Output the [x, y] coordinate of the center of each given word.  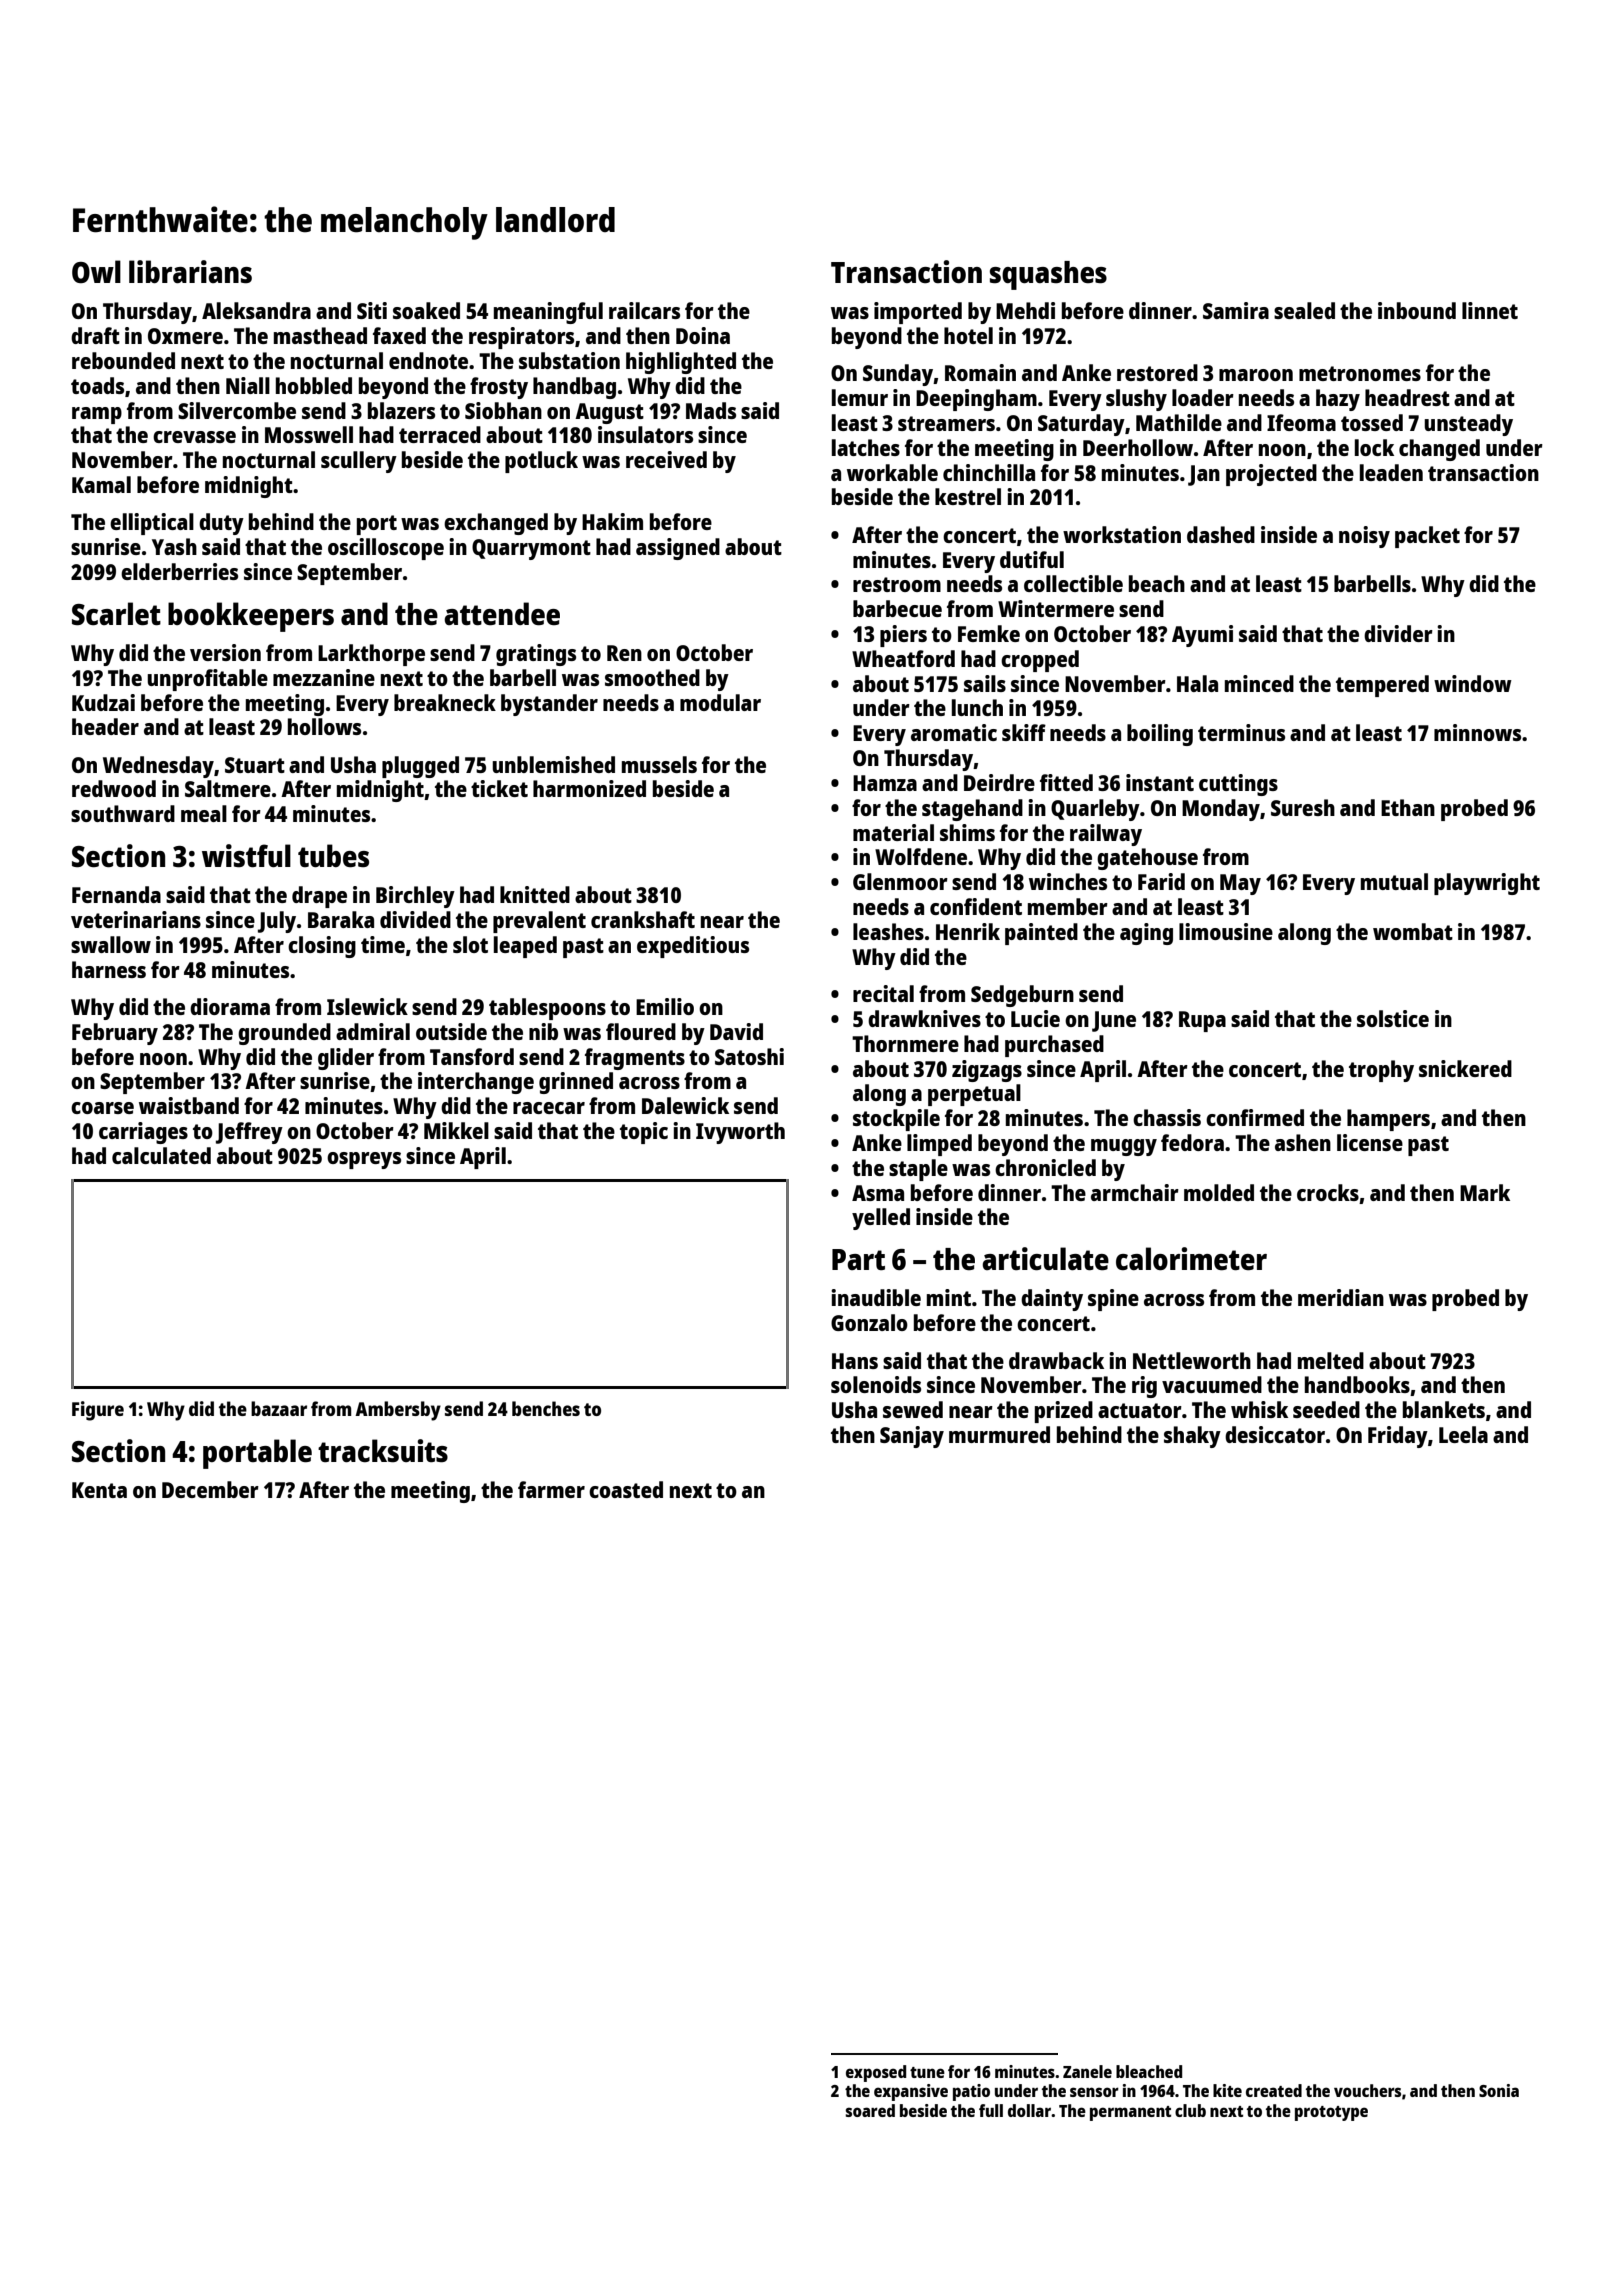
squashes [1048, 275]
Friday [1398, 1437]
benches [546, 1408]
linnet [1490, 310]
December [210, 1489]
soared [870, 2110]
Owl [96, 271]
